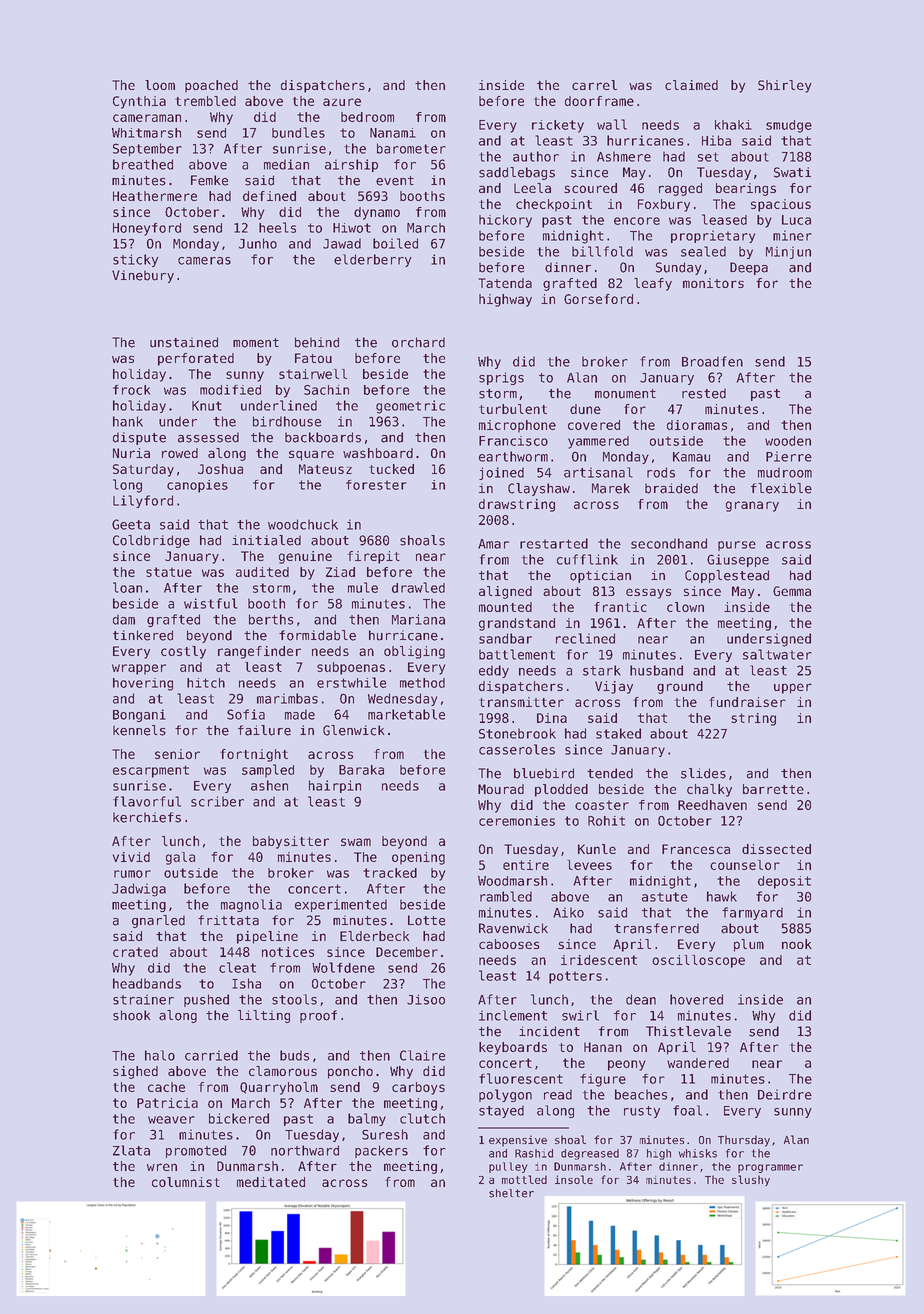  What do you see at coordinates (627, 1065) in the document?
I see `peony` at bounding box center [627, 1065].
